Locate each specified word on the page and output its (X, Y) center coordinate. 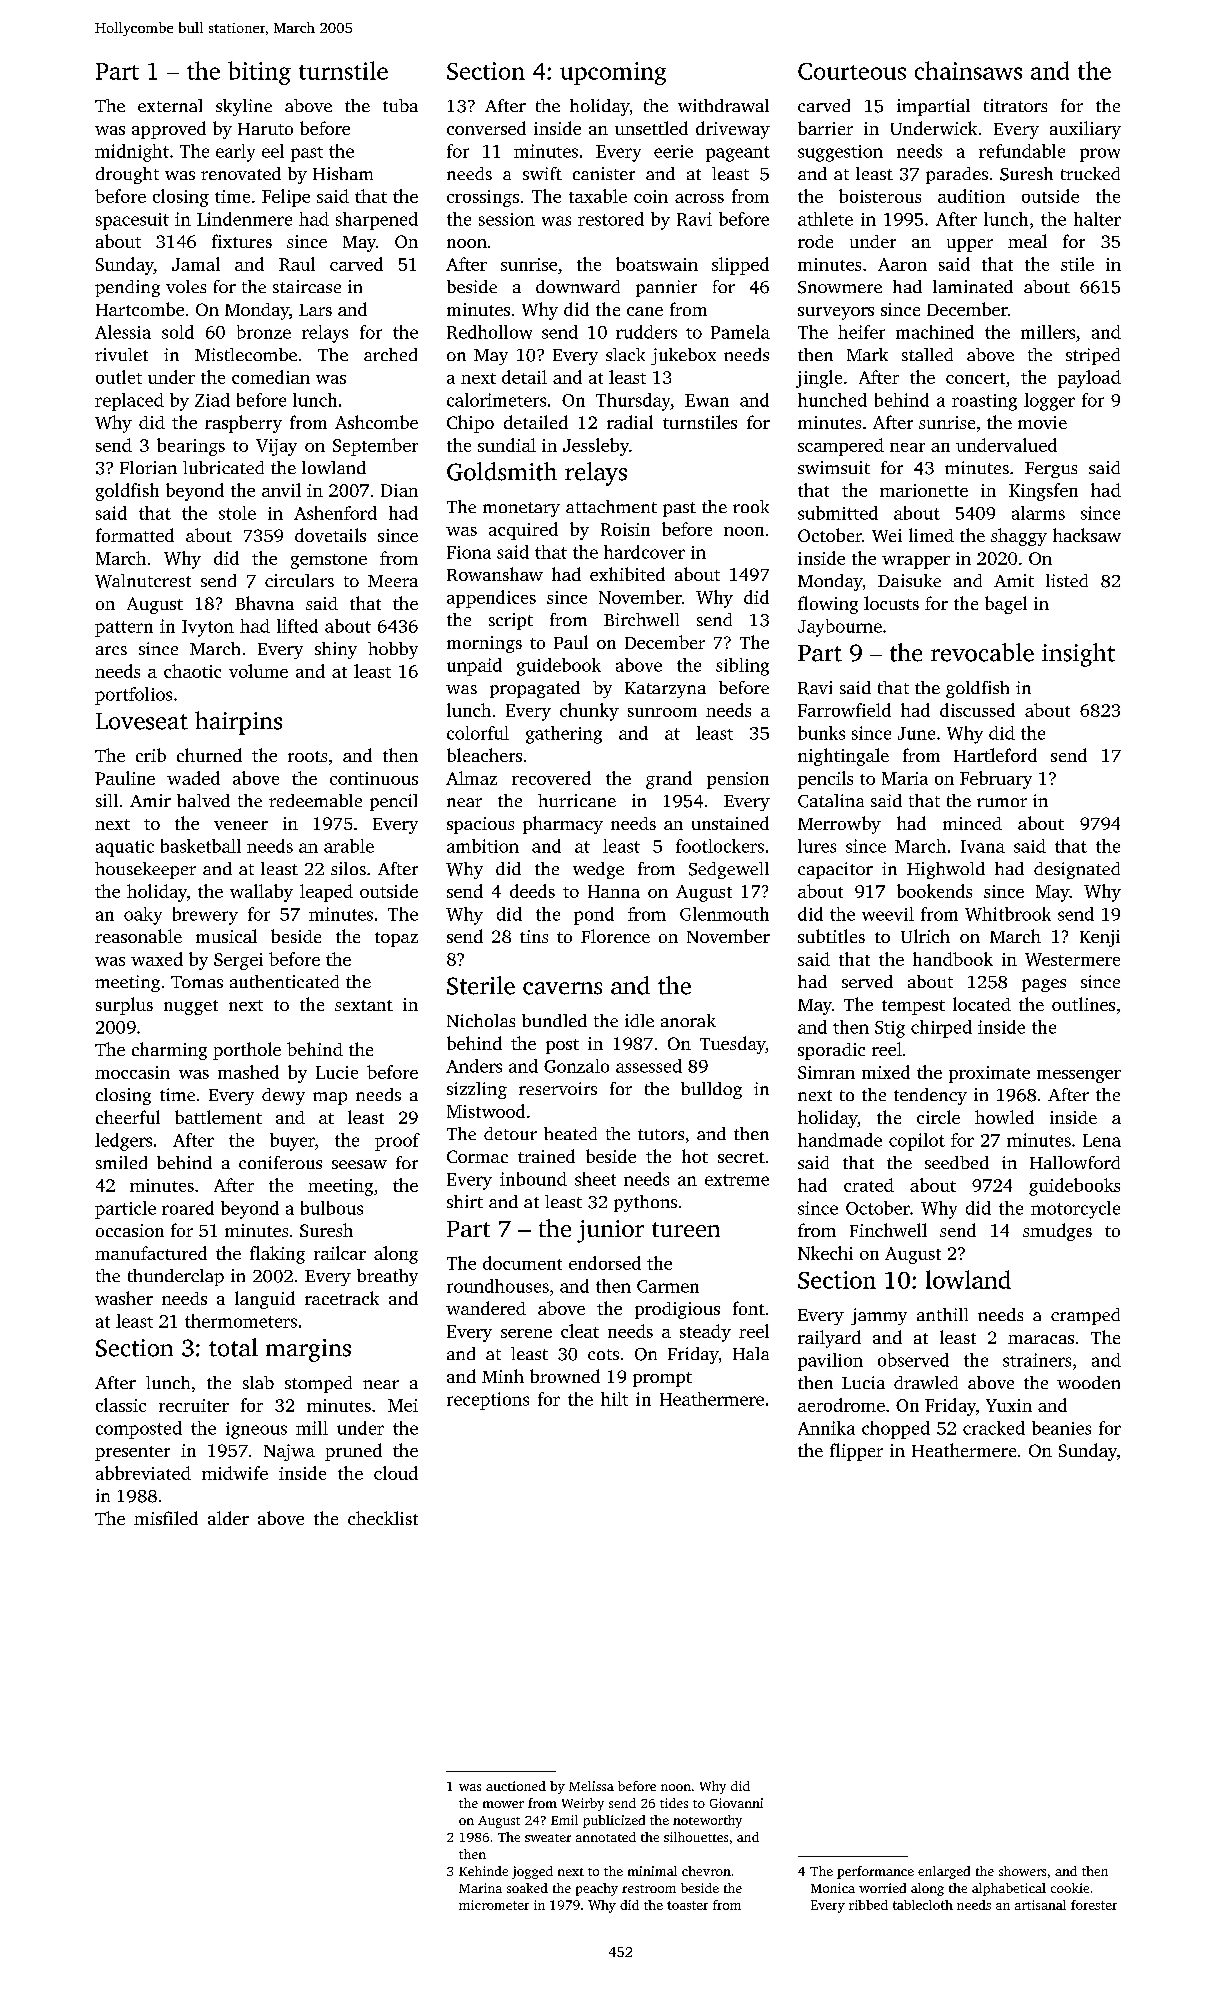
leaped (326, 893)
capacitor (835, 870)
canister (604, 173)
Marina (480, 1888)
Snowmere (840, 287)
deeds (532, 891)
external (170, 105)
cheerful (128, 1117)
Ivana (983, 846)
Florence (615, 936)
